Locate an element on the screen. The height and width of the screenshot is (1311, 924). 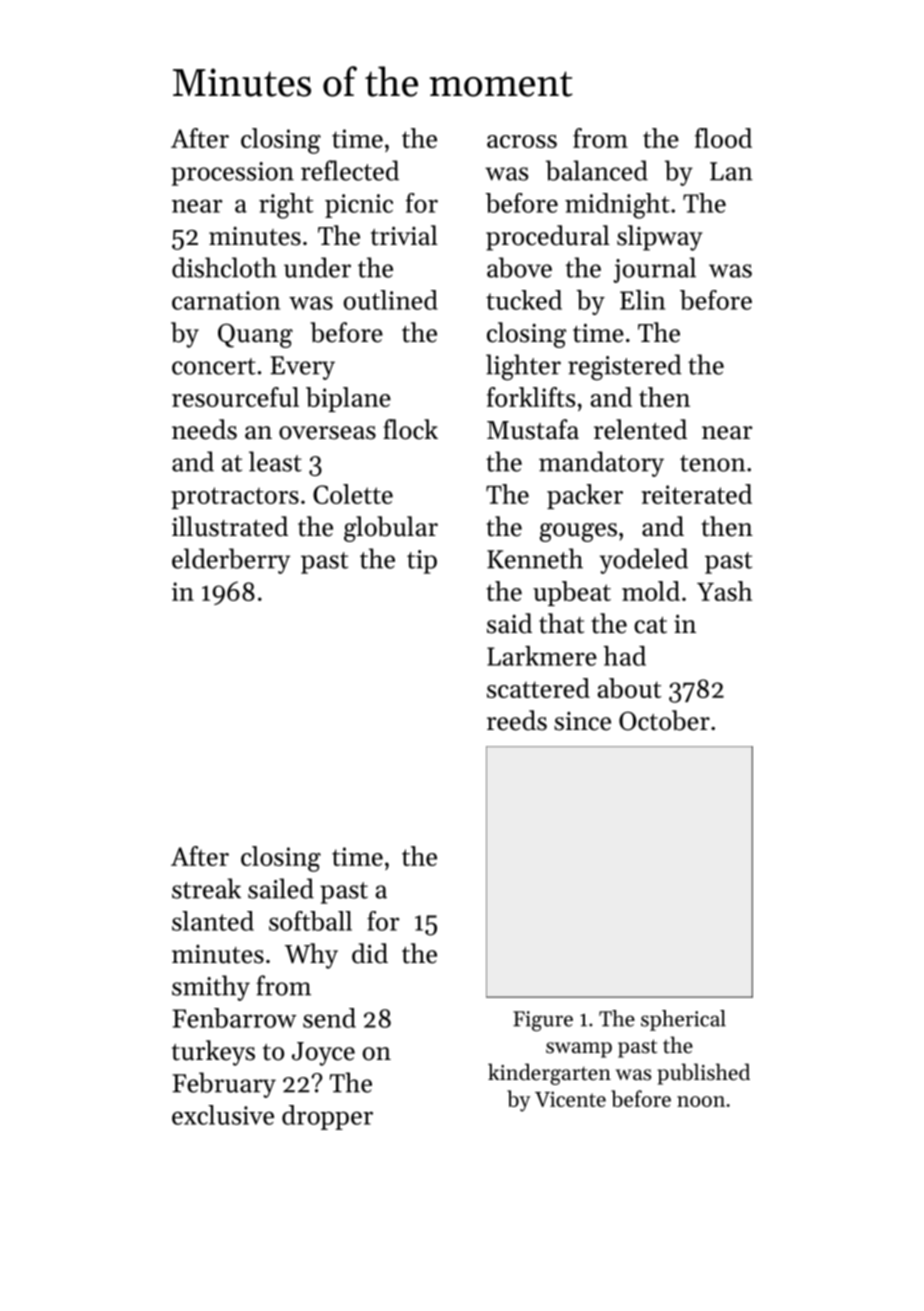
February is located at coordinates (224, 1085).
